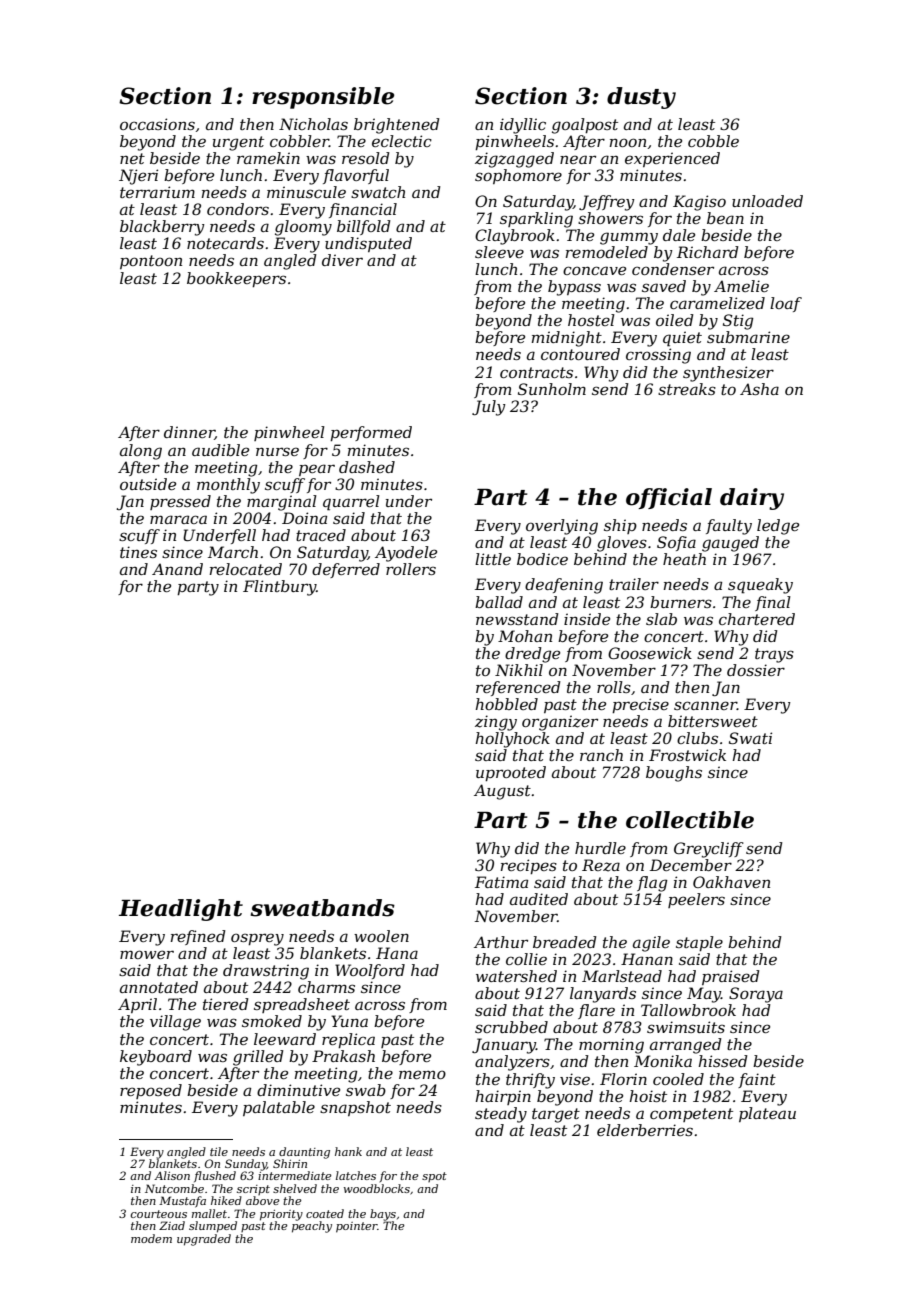 The width and height of the image is (924, 1308). What do you see at coordinates (181, 910) in the image?
I see `Headlight` at bounding box center [181, 910].
